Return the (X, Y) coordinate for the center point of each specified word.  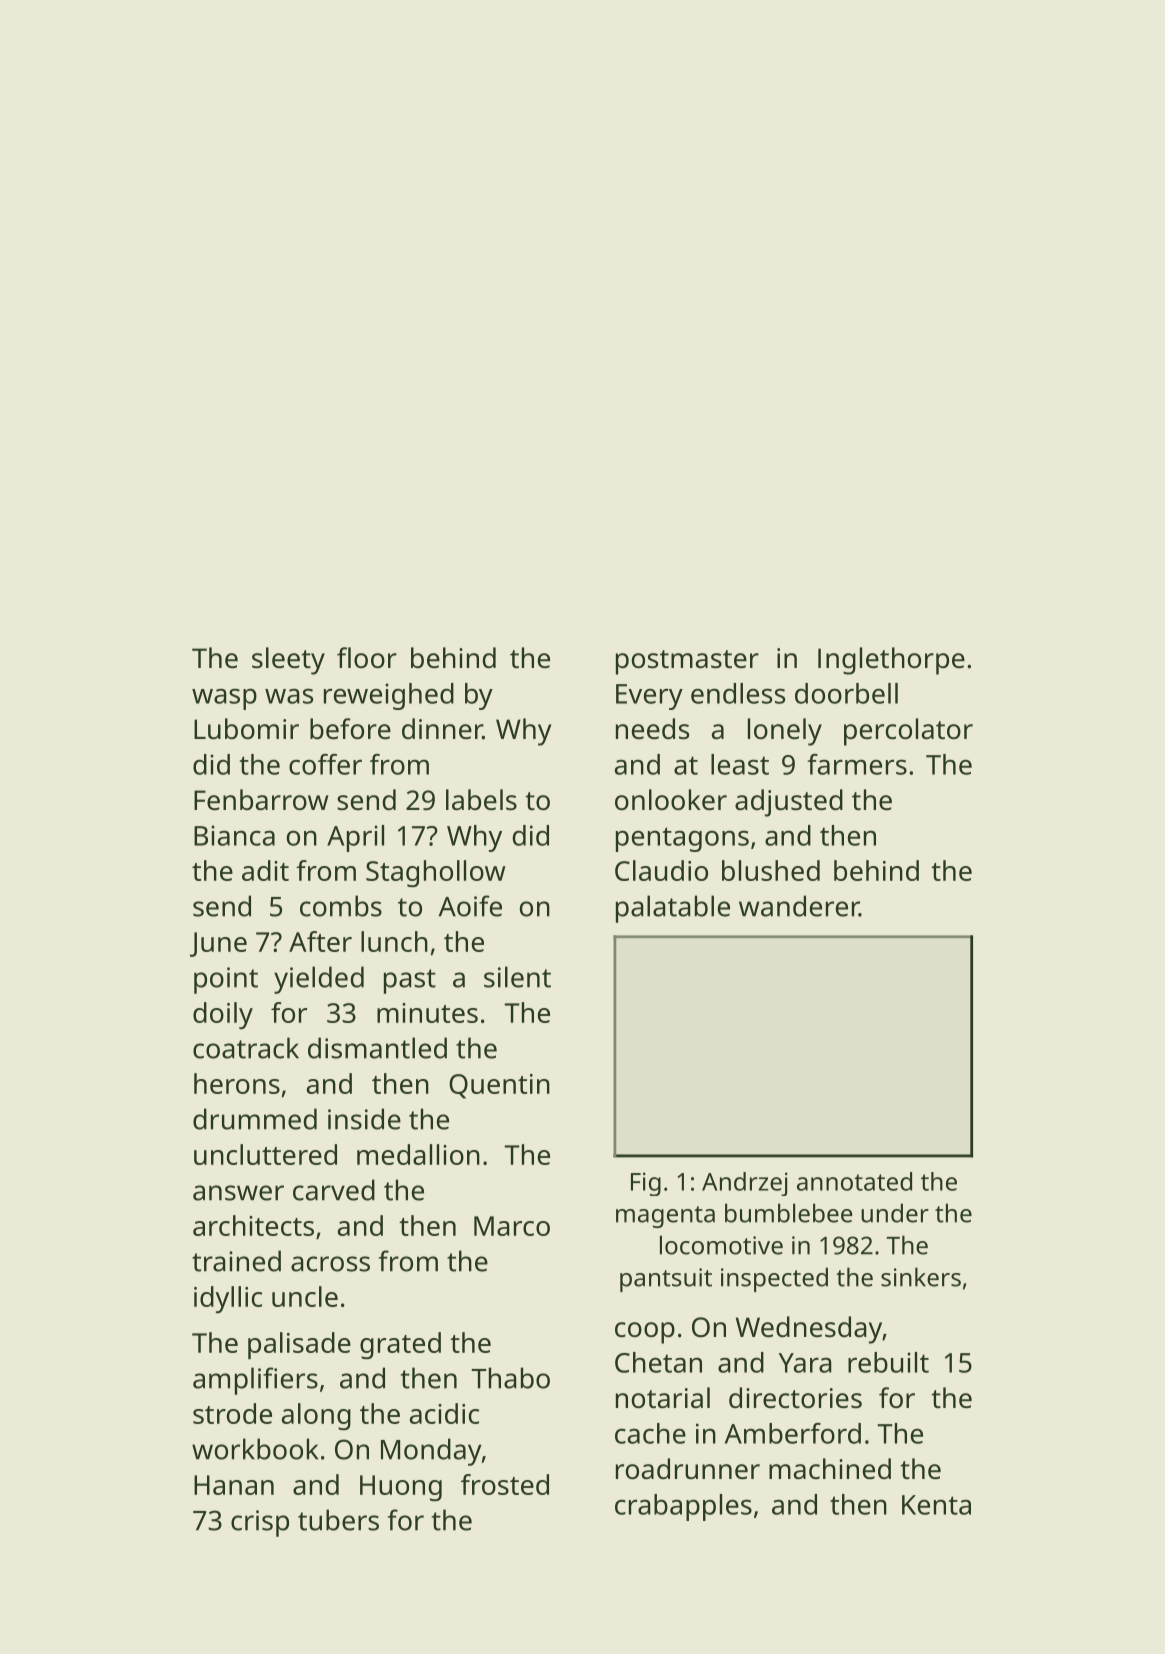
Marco (512, 1226)
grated (400, 1345)
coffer (325, 764)
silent (517, 977)
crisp (260, 1523)
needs (652, 729)
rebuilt (888, 1362)
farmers (857, 764)
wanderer (799, 906)
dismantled (377, 1048)
